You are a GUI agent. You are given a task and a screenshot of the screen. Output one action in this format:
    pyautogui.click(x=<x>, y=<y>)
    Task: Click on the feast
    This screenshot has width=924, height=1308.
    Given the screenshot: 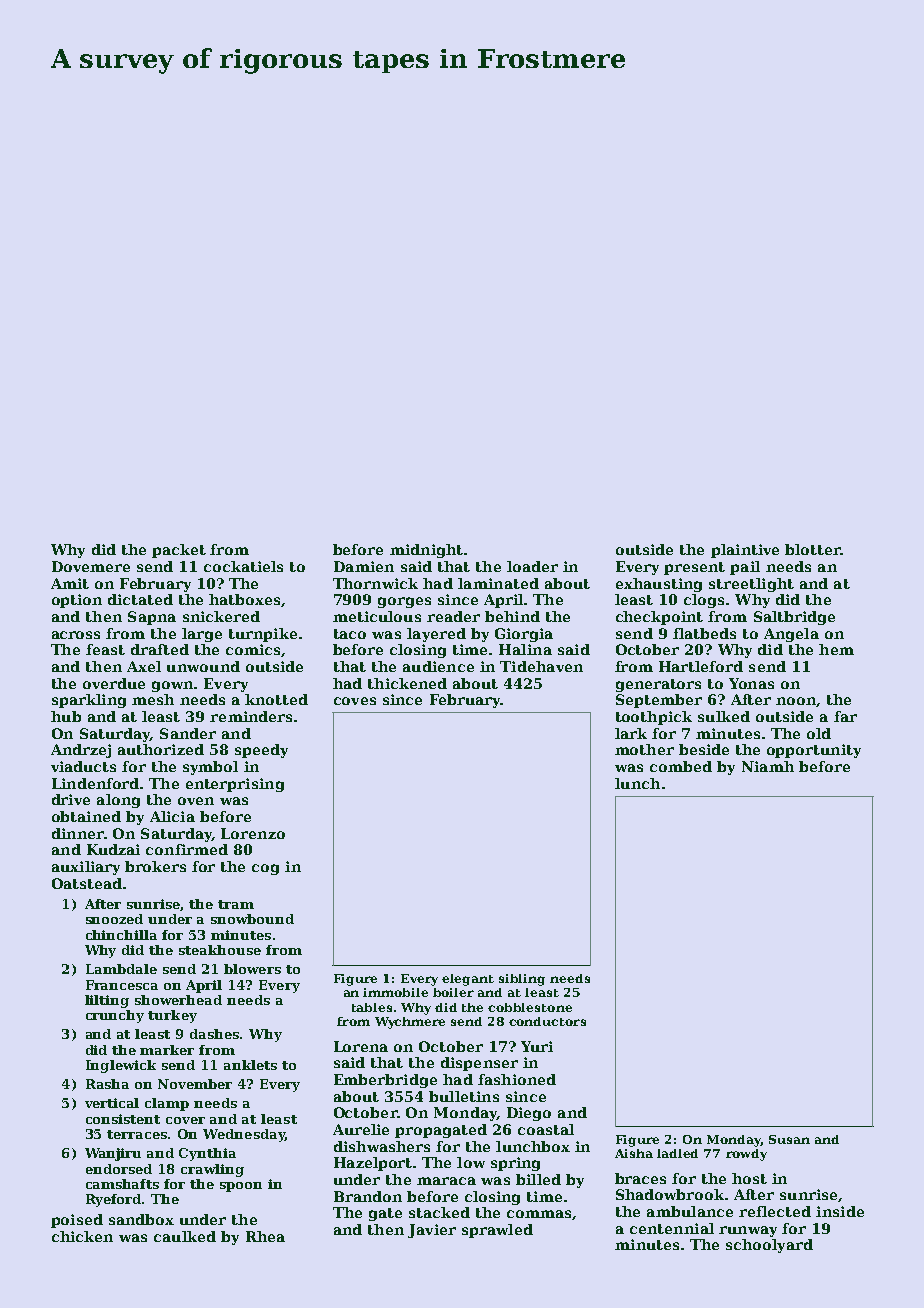 What is the action you would take?
    pyautogui.click(x=105, y=649)
